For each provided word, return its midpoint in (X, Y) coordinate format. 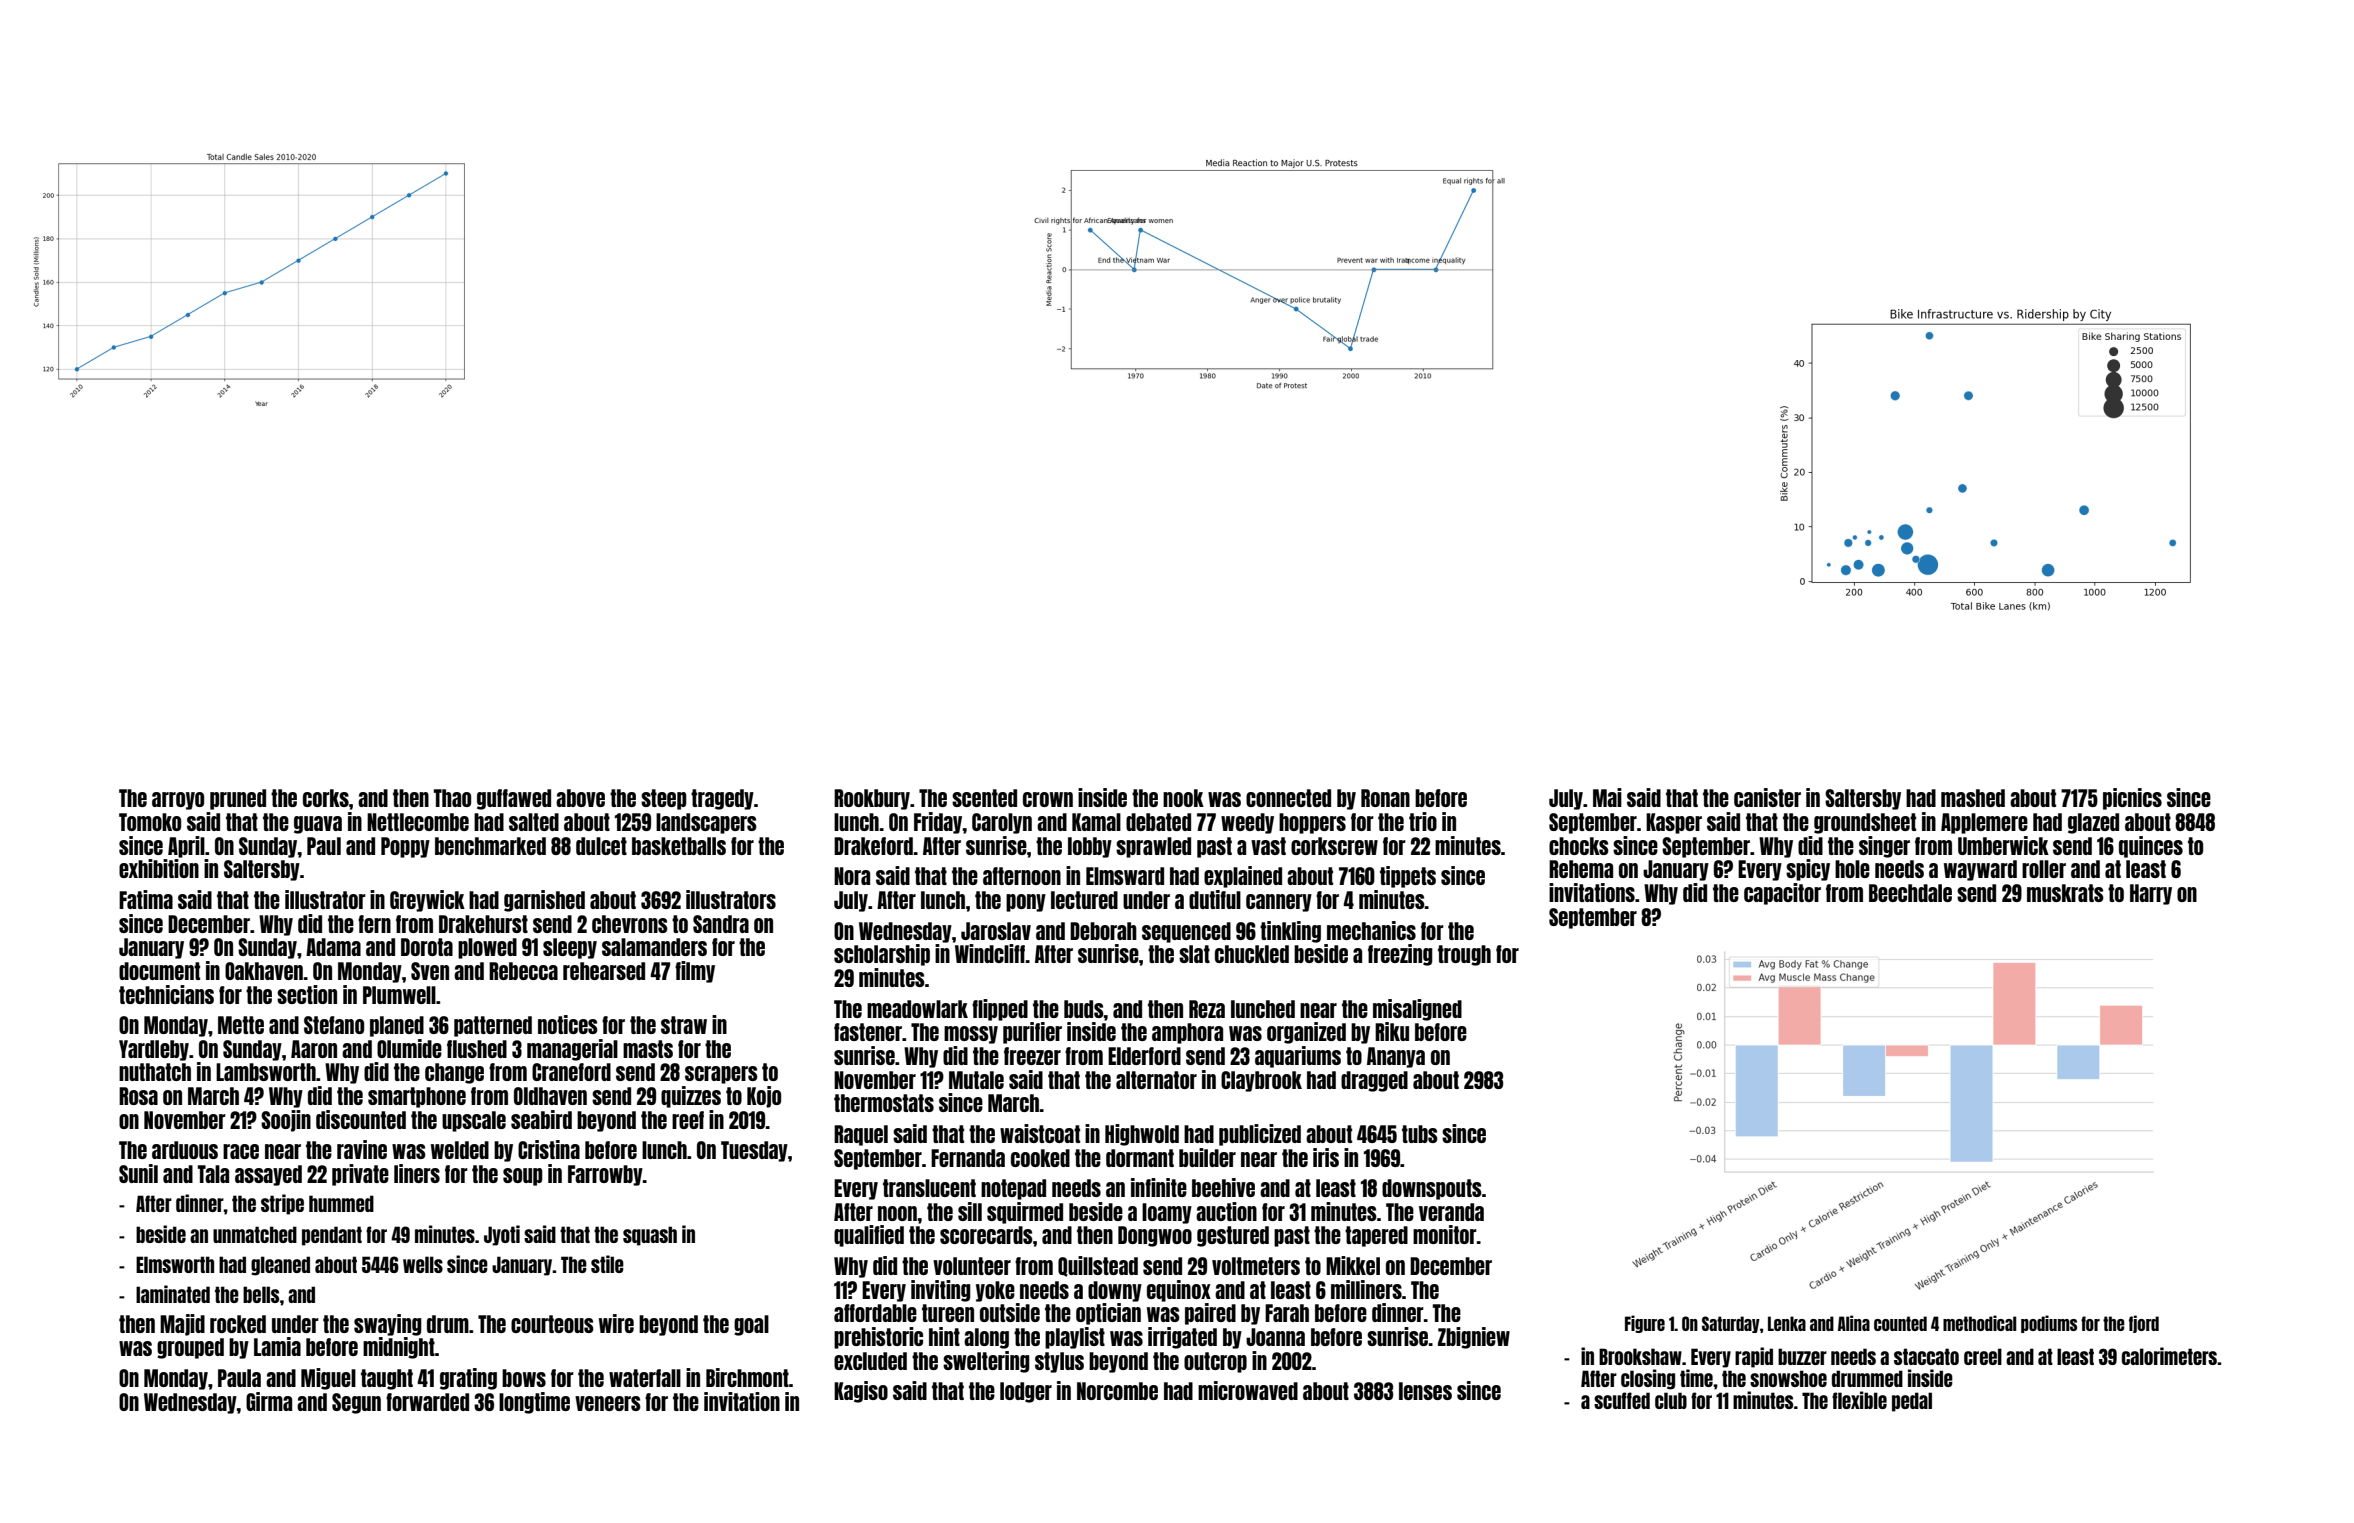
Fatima (146, 899)
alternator (1156, 1080)
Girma (269, 1401)
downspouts (1432, 1189)
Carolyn (1002, 823)
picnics (2132, 799)
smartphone (417, 1097)
